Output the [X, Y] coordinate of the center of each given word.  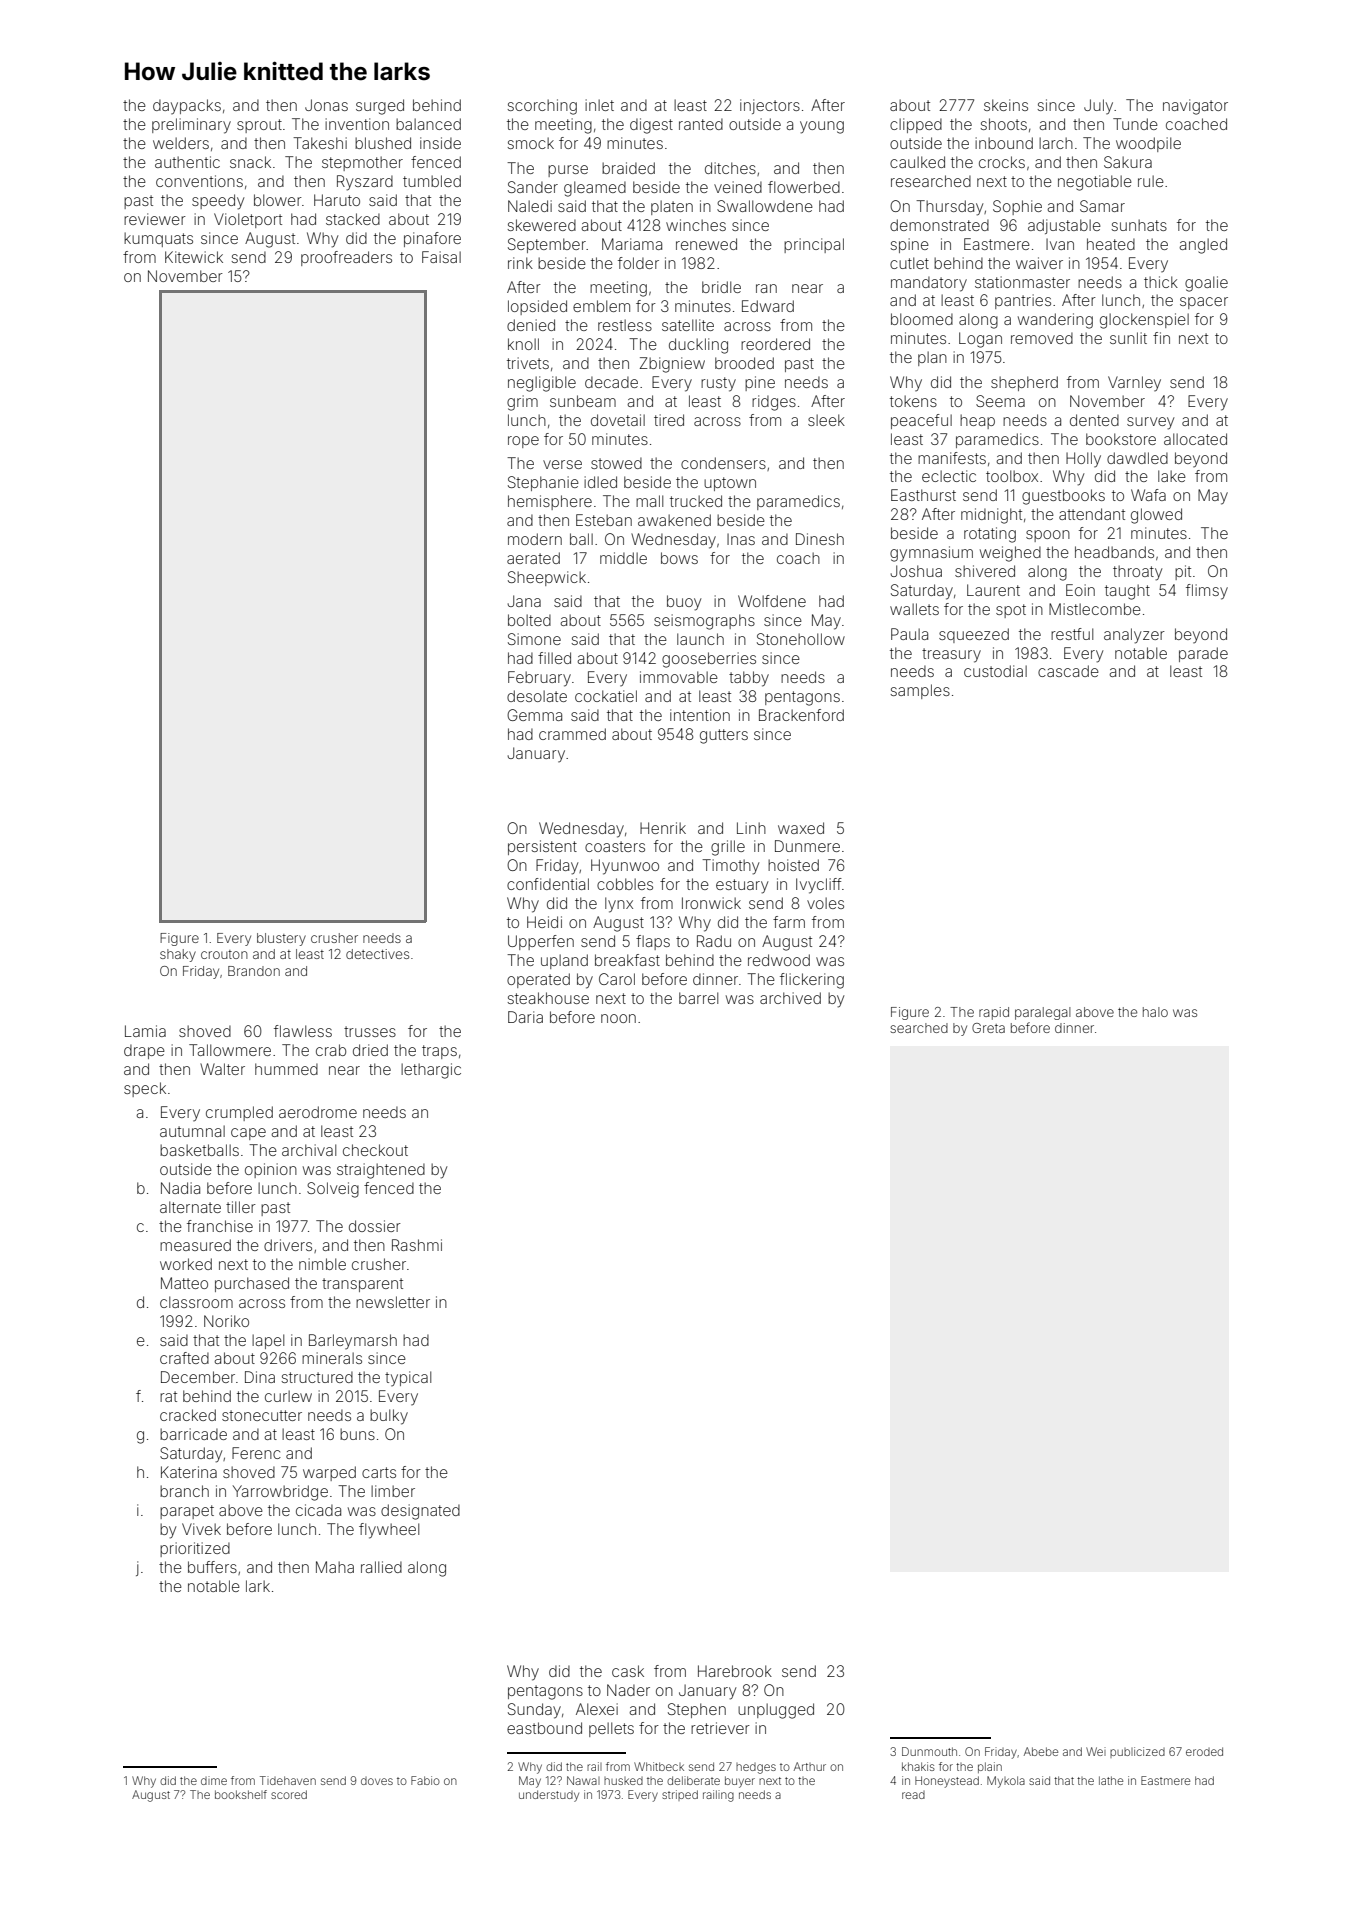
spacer [1204, 303]
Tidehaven [288, 1780]
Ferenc [256, 1453]
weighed [1010, 554]
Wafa [1148, 495]
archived [790, 998]
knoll [523, 344]
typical [408, 1378]
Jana [524, 601]
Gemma [534, 715]
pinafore [432, 239]
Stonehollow [801, 639]
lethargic [431, 1071]
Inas [741, 539]
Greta [988, 1028]
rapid [994, 1013]
